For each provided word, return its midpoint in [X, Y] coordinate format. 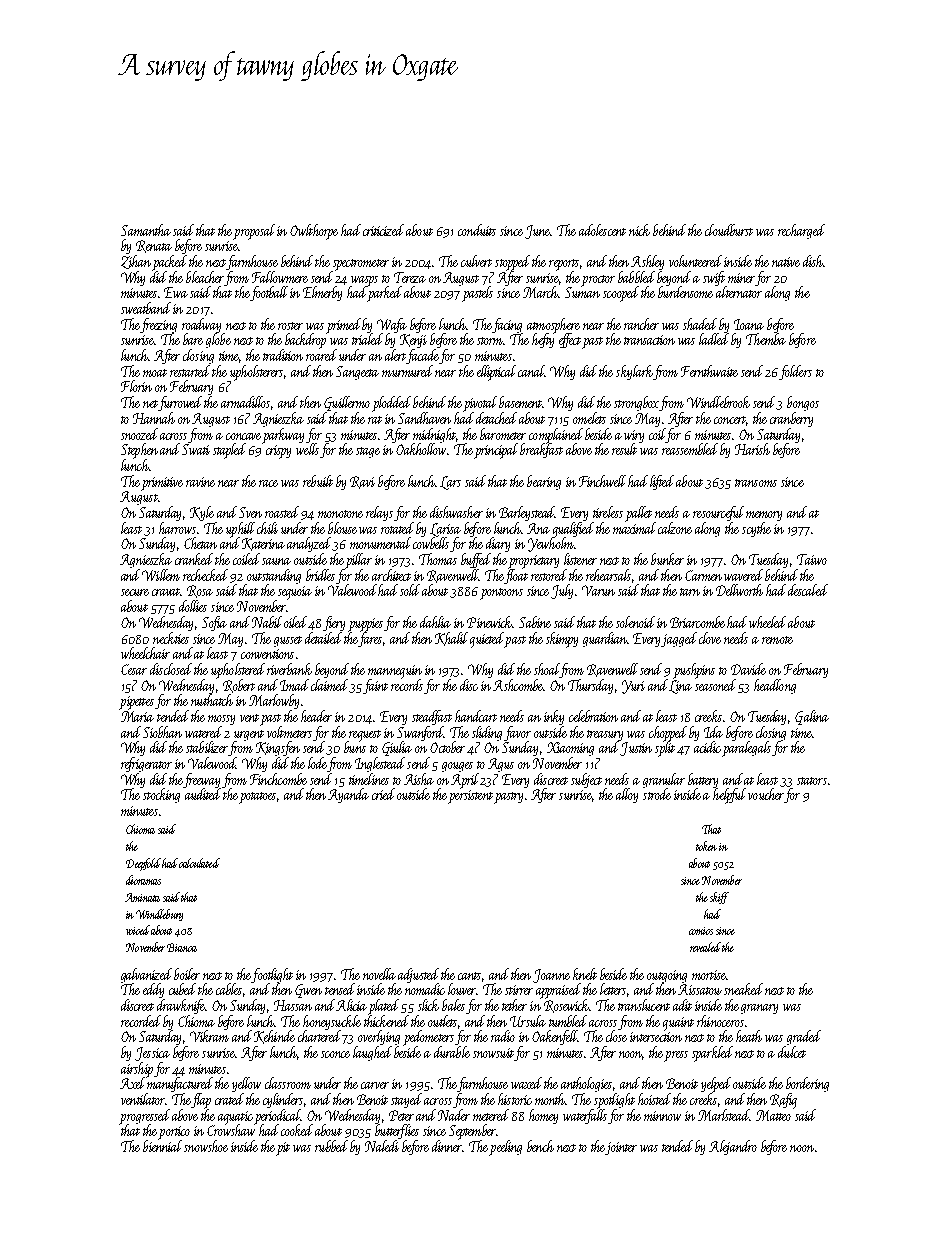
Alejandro [733, 1147]
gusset [288, 641]
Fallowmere [280, 277]
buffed [476, 560]
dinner [447, 1146]
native [786, 262]
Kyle [202, 513]
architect [391, 575]
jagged [679, 639]
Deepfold [143, 864]
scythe [756, 529]
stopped [512, 263]
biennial [162, 1146]
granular [664, 780]
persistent [470, 797]
